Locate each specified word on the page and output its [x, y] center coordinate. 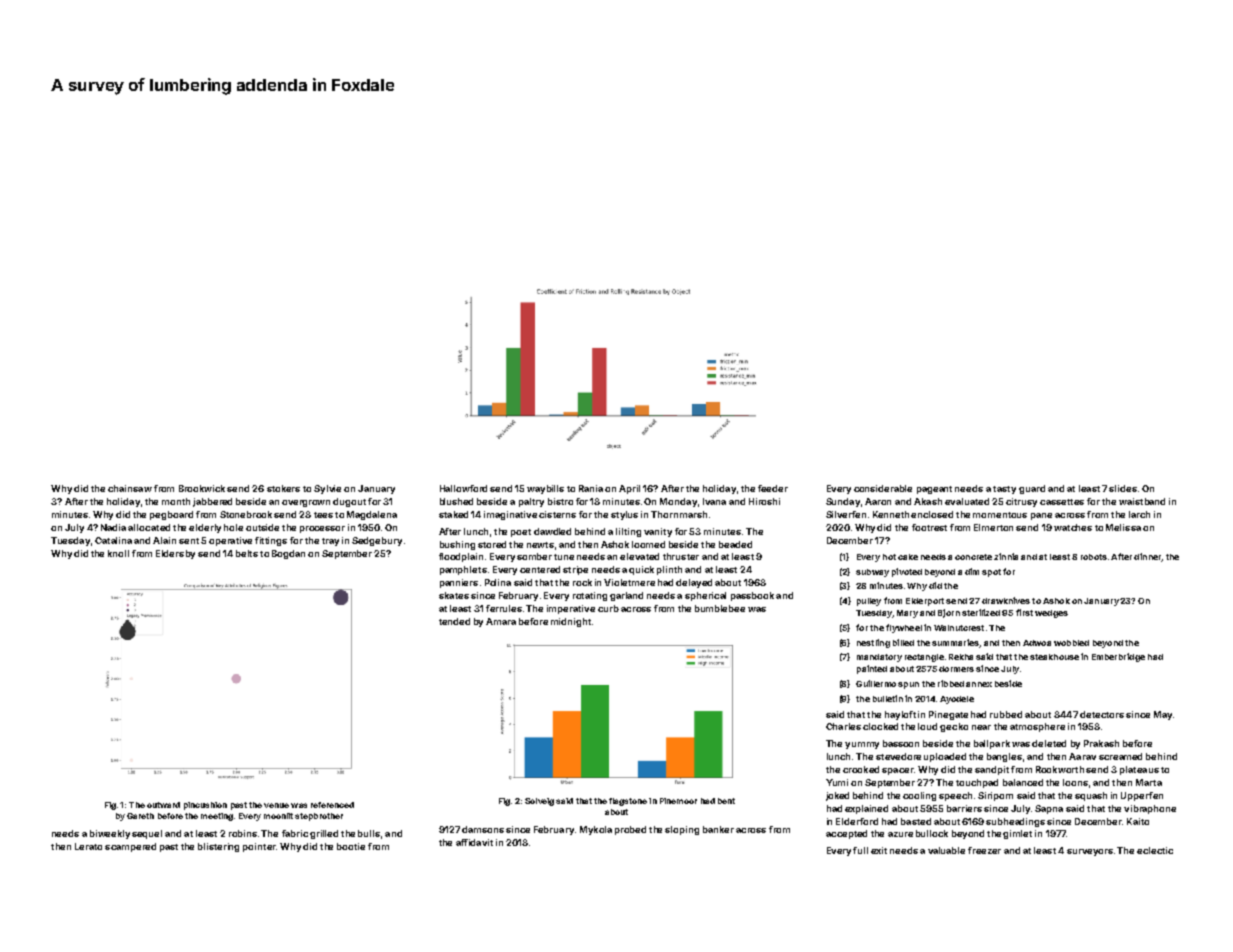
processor [322, 529]
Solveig [539, 802]
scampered [130, 847]
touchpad [977, 783]
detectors [1102, 714]
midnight [571, 622]
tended [454, 621]
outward [163, 805]
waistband [1142, 501]
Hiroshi [764, 501]
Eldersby [175, 554]
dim [972, 571]
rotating [590, 596]
